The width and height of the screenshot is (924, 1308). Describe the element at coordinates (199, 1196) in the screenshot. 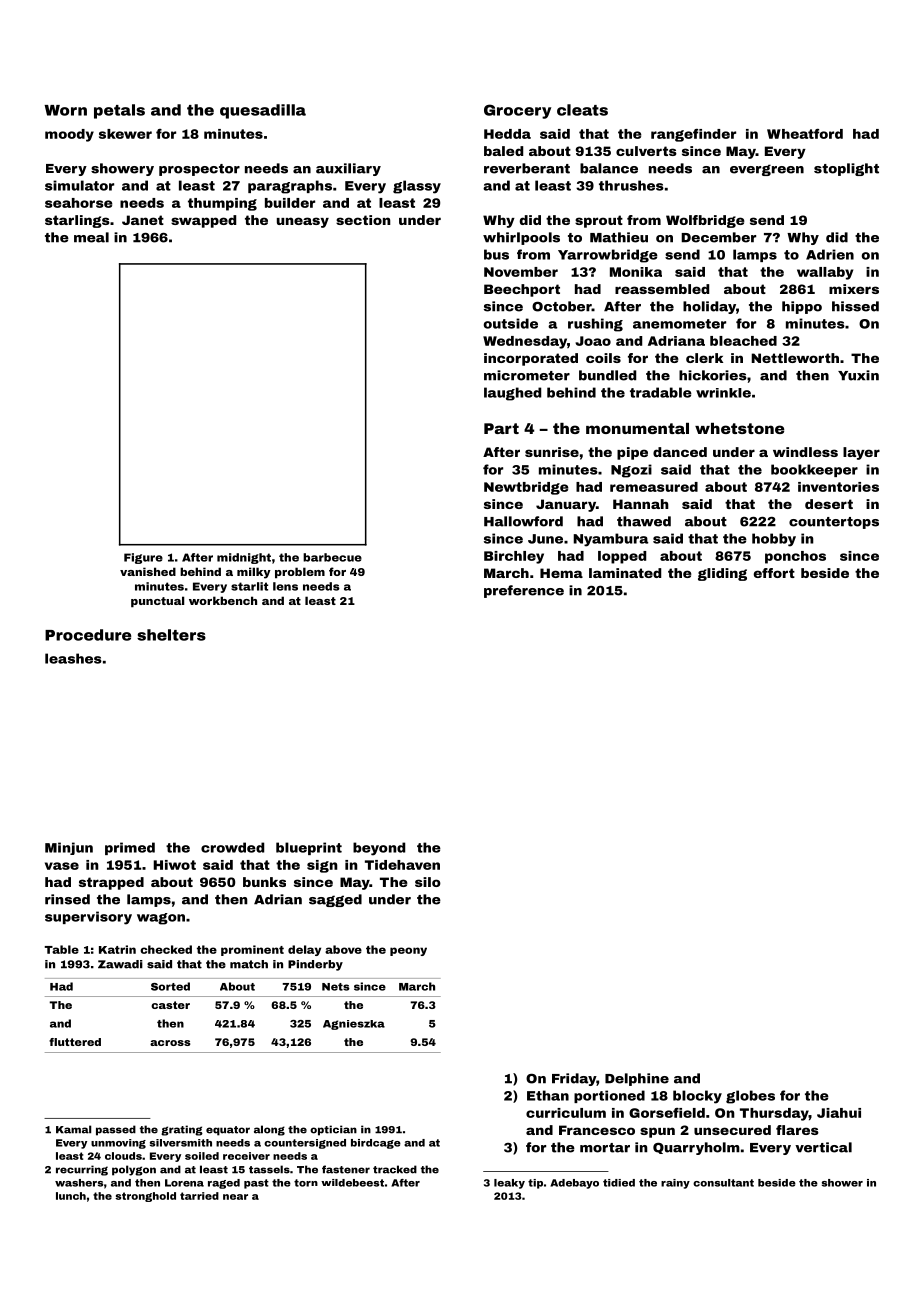

I see `tarried` at that location.
